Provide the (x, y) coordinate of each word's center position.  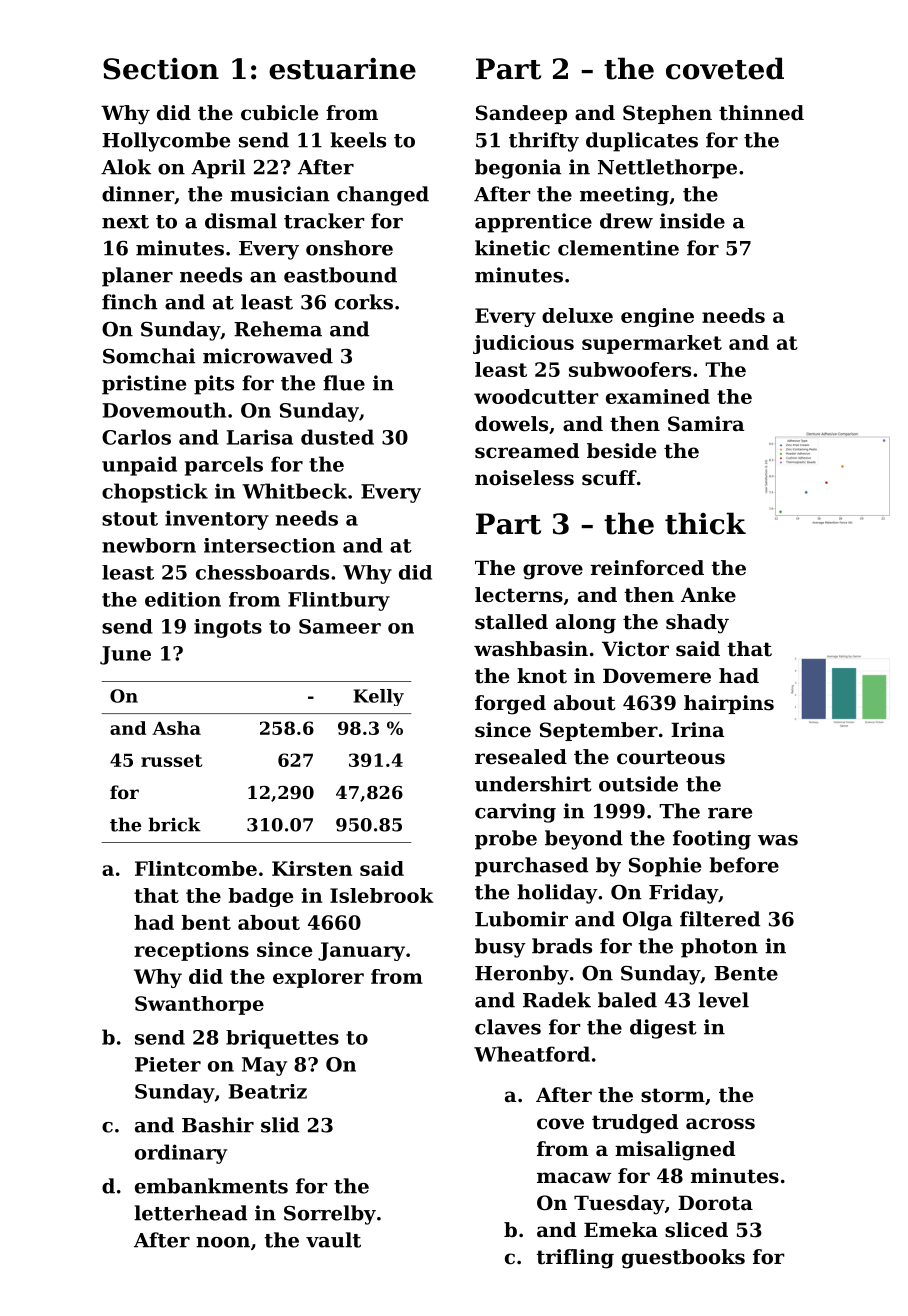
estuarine (342, 69)
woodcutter (536, 396)
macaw (574, 1178)
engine (657, 317)
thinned (761, 113)
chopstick (155, 493)
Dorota (715, 1203)
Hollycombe (166, 142)
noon (223, 1242)
